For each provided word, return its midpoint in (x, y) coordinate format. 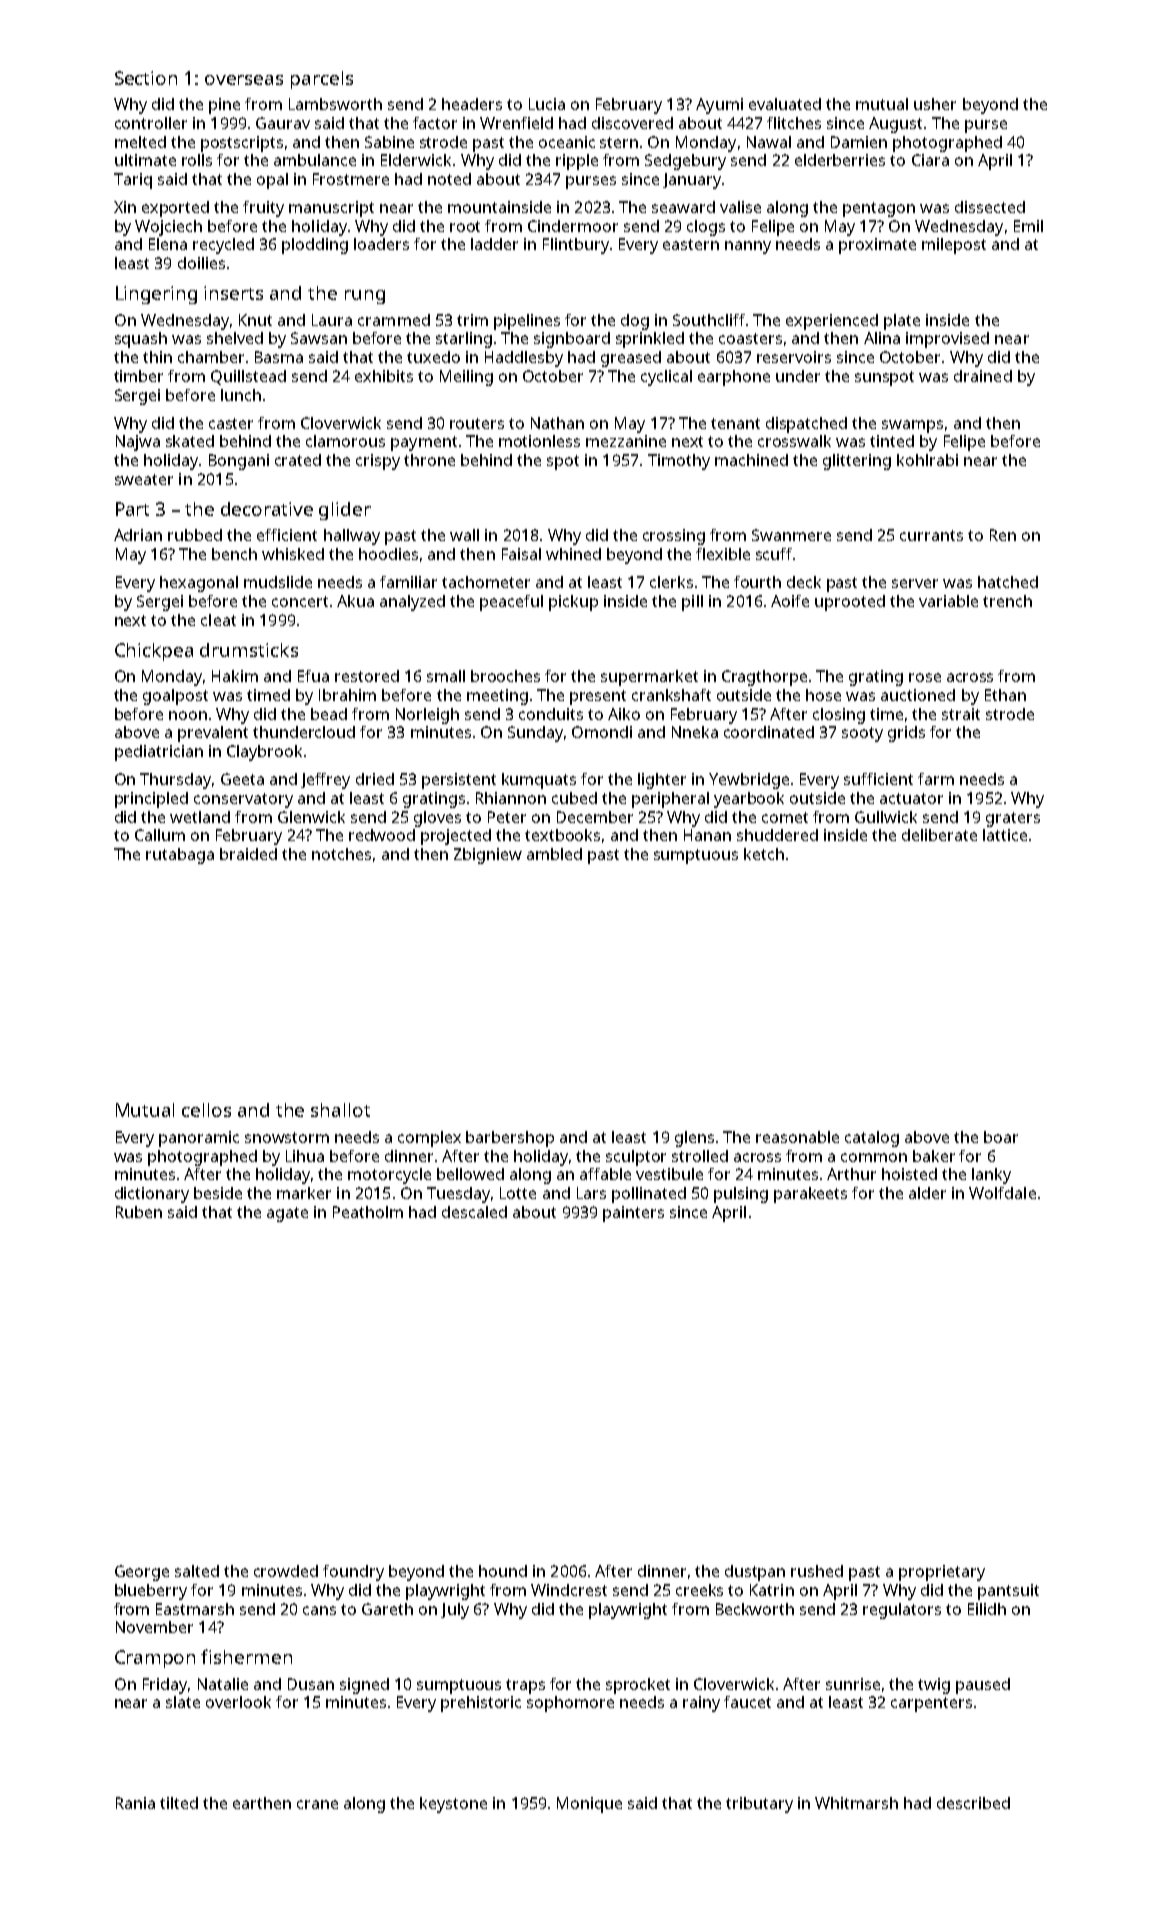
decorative (267, 509)
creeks (699, 1590)
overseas (244, 80)
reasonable (797, 1137)
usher (935, 104)
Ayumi (719, 106)
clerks (671, 582)
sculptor (636, 1158)
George (142, 1573)
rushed (817, 1571)
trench (1007, 601)
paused (983, 1686)
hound (503, 1571)
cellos (206, 1110)
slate (183, 1702)
